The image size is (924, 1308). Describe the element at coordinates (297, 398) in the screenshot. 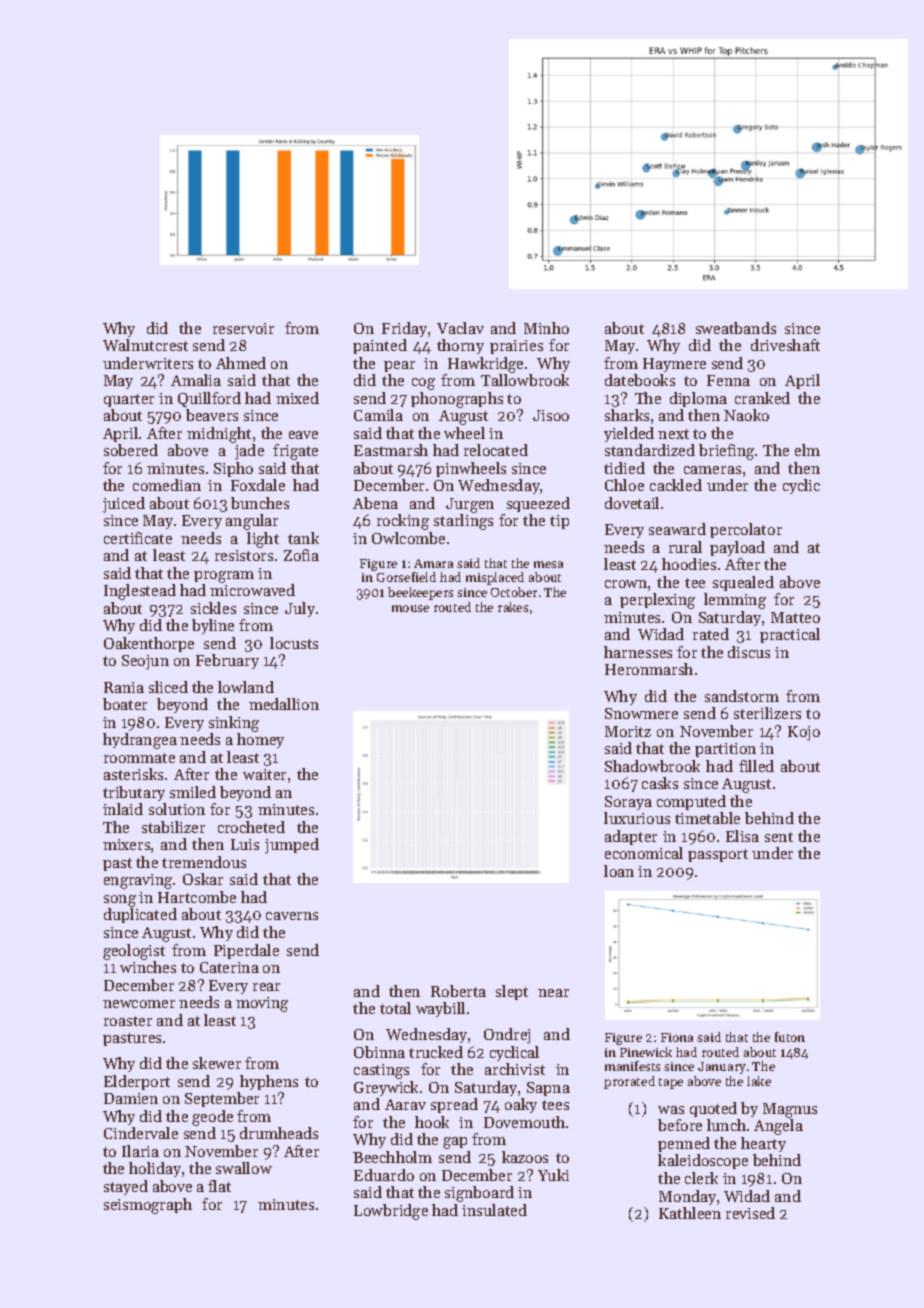

I see `mixed` at that location.
